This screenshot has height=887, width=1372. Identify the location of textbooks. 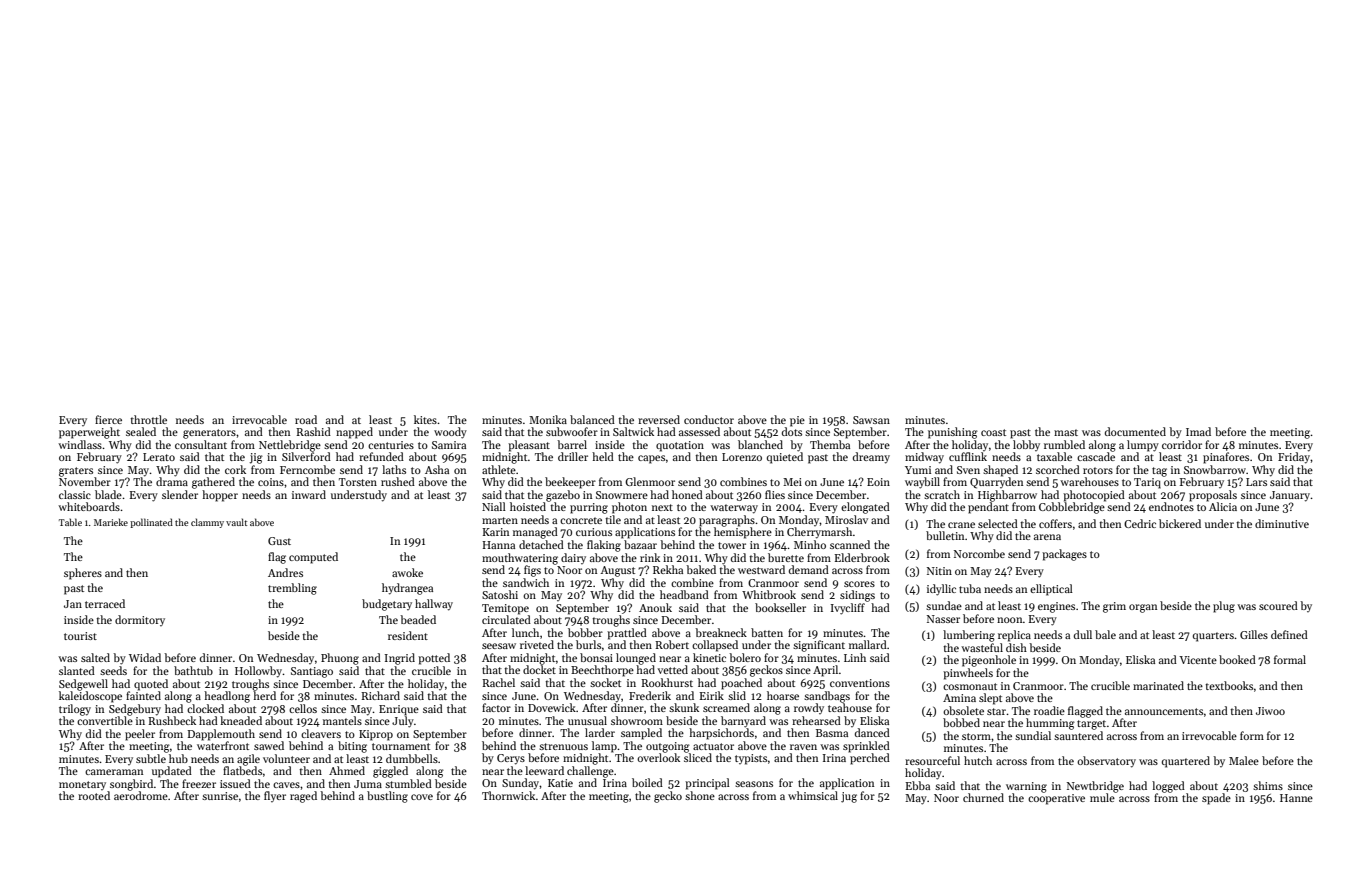
(1229, 685).
